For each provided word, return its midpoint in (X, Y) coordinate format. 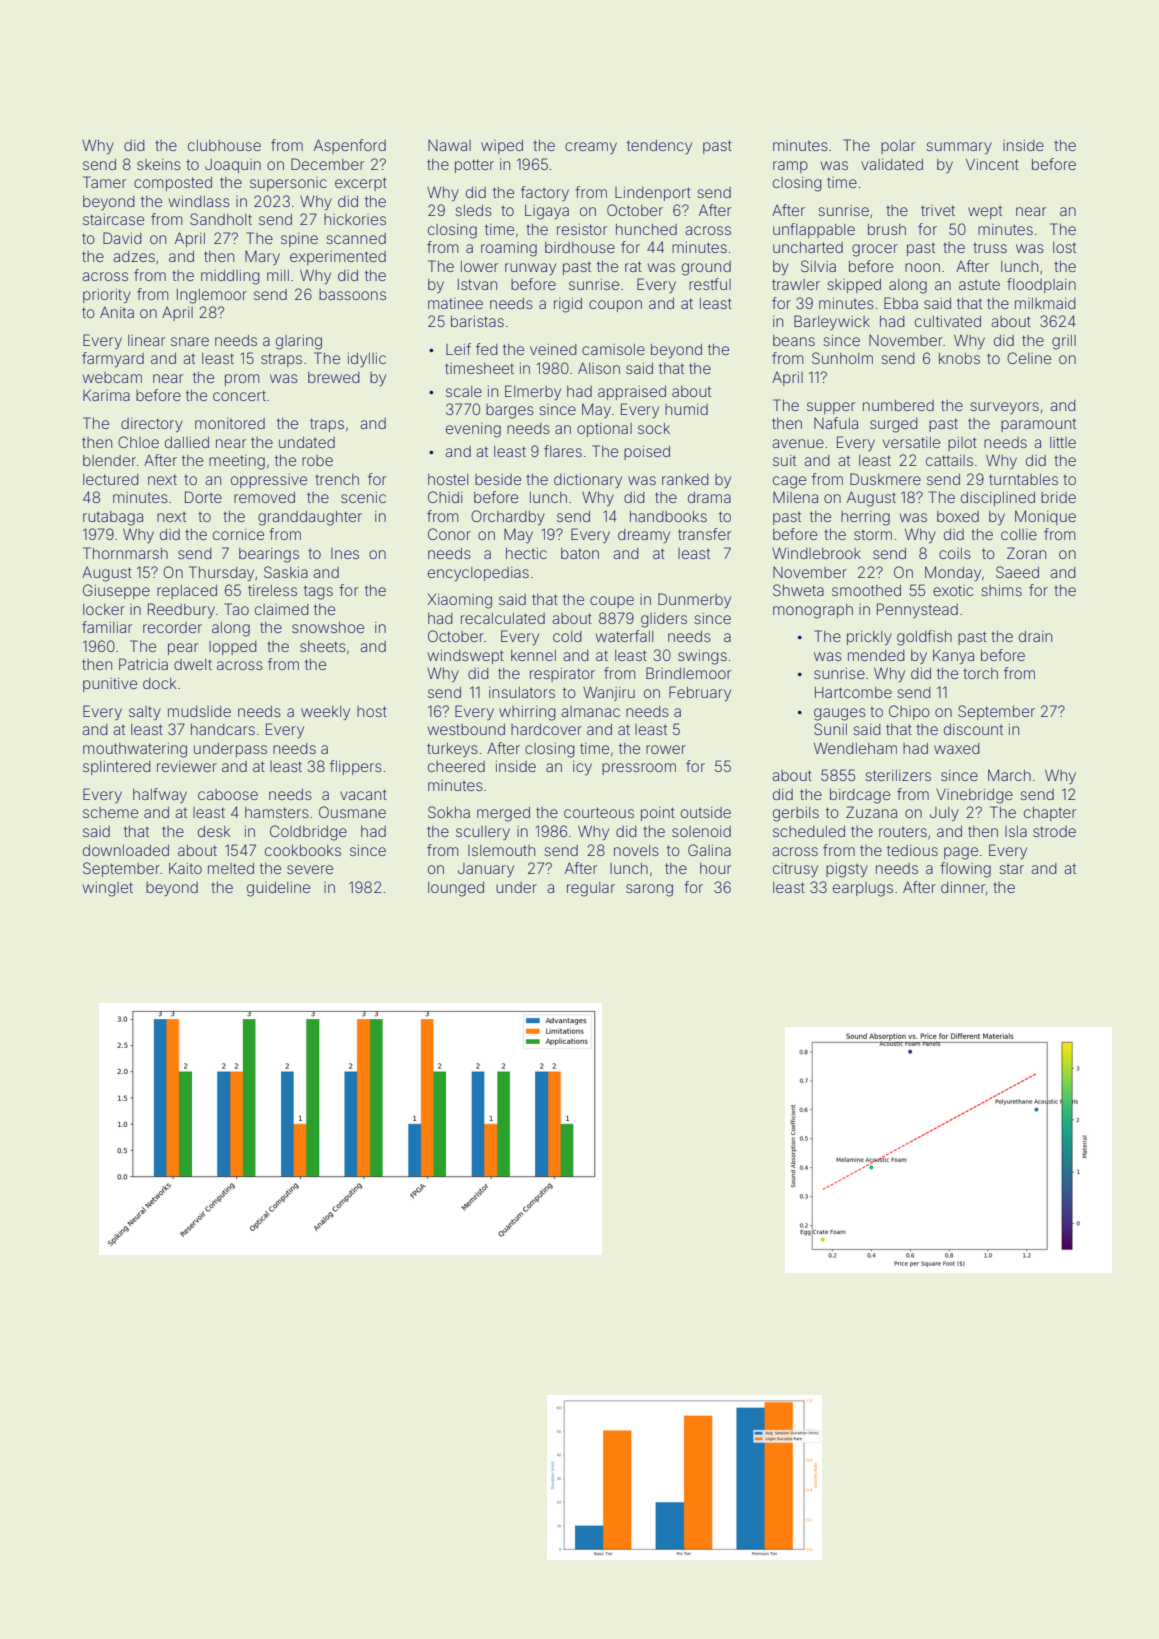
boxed (958, 516)
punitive (110, 685)
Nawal (449, 145)
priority (107, 296)
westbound (466, 729)
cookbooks (303, 850)
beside (498, 479)
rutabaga (113, 518)
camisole (613, 349)
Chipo (909, 712)
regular (591, 889)
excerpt (361, 184)
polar (898, 147)
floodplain (1041, 285)
